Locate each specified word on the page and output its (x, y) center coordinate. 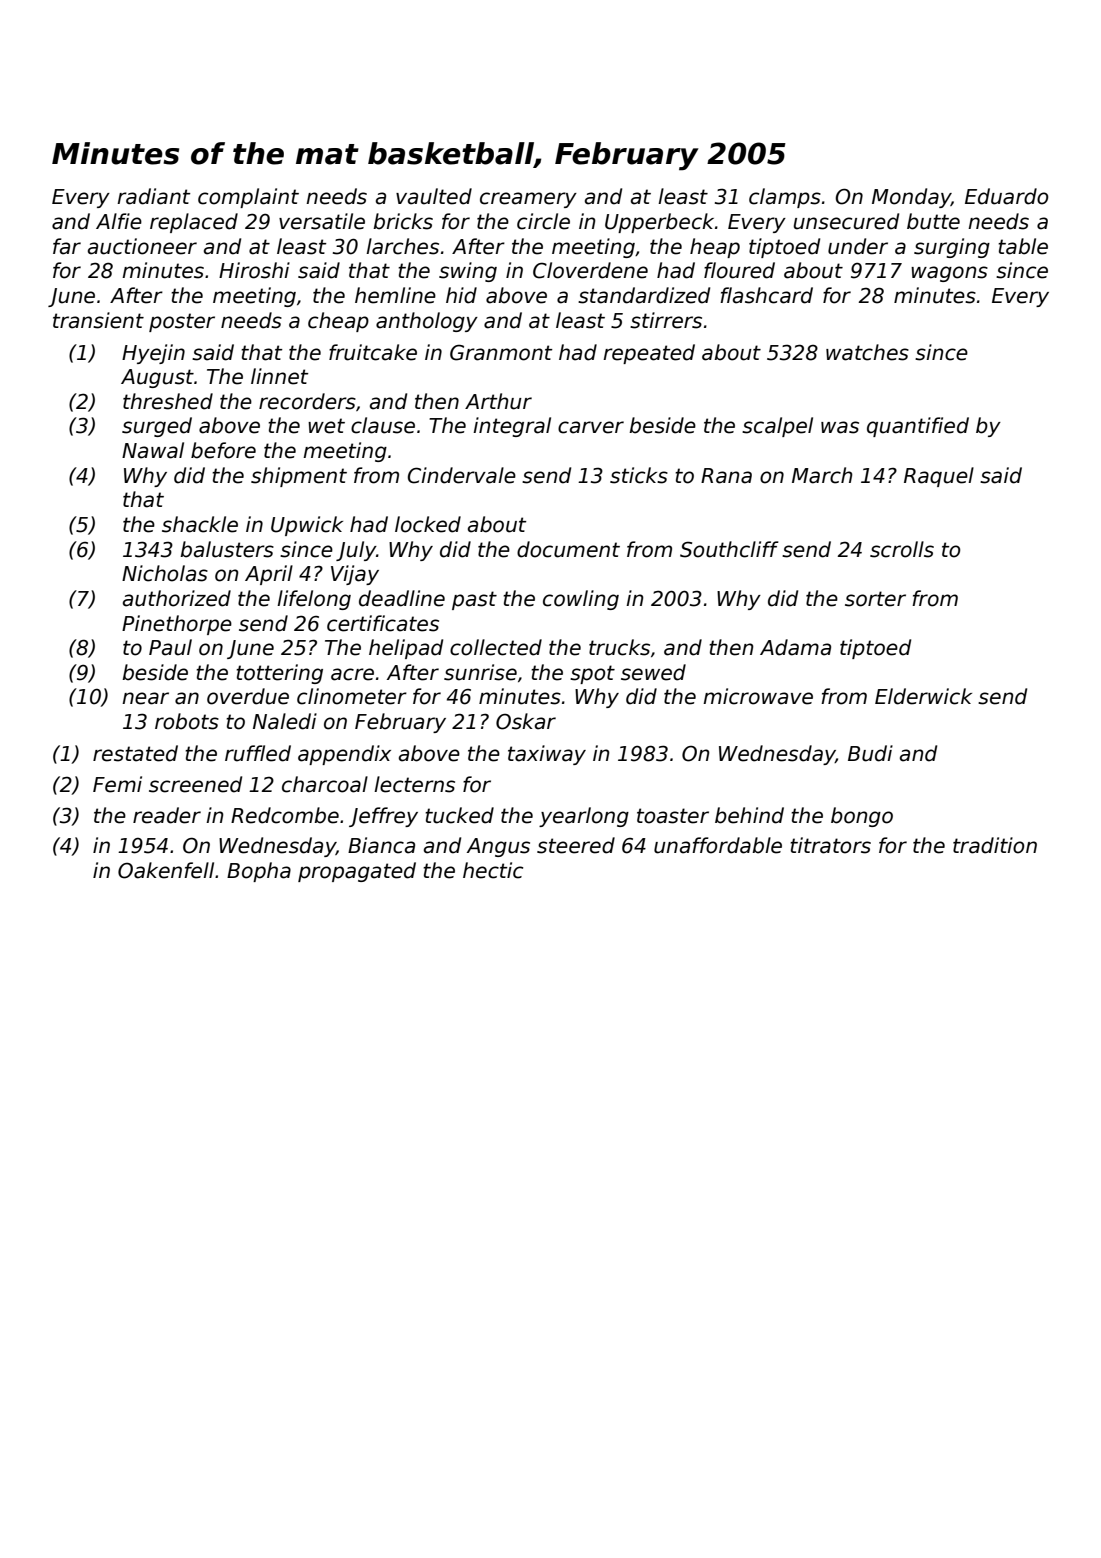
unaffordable (718, 845)
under (858, 246)
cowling (581, 600)
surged (157, 427)
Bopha (259, 872)
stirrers (666, 320)
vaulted (434, 196)
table (1023, 246)
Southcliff (729, 549)
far (67, 246)
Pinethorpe (177, 625)
